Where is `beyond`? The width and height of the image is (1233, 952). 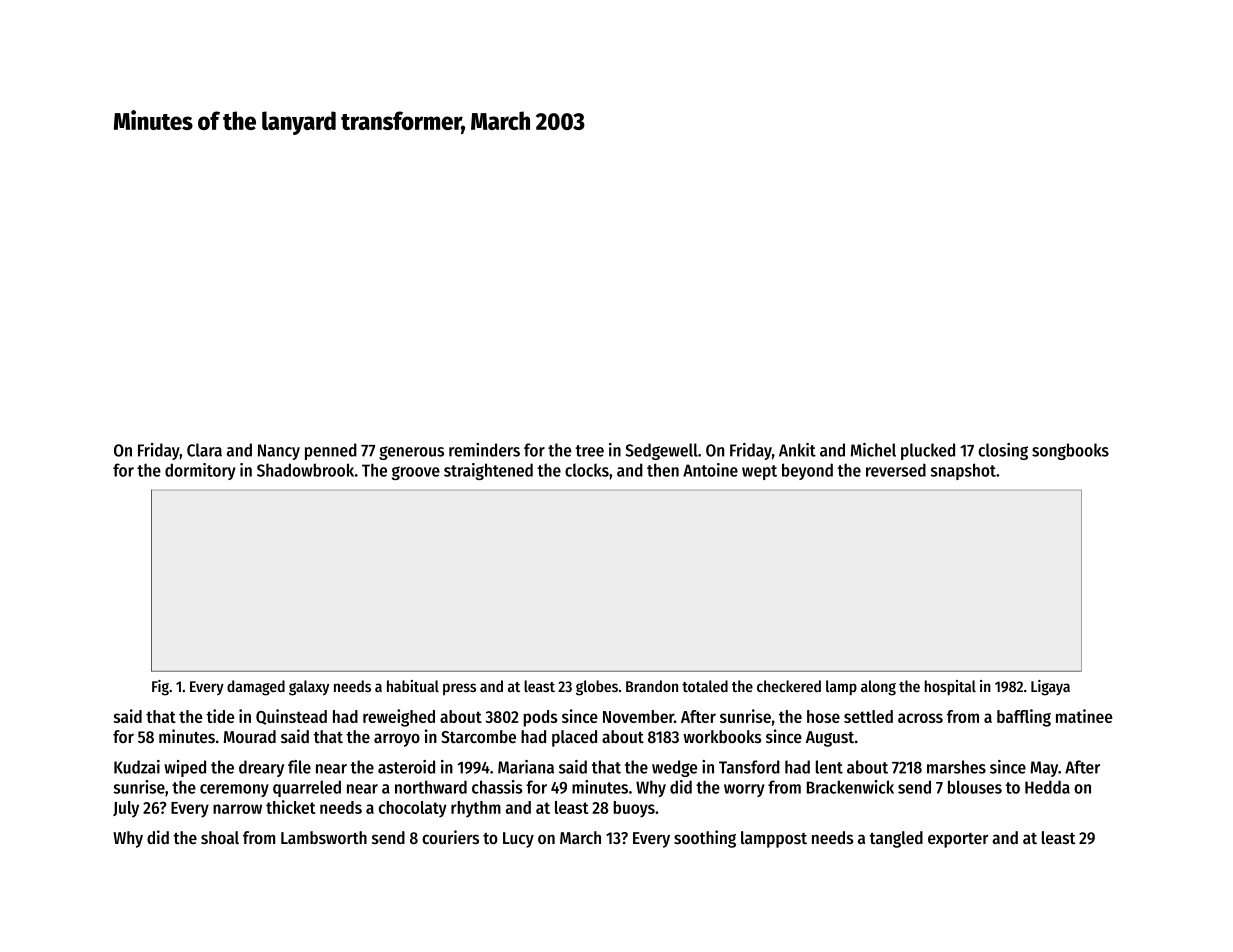
beyond is located at coordinates (807, 471).
